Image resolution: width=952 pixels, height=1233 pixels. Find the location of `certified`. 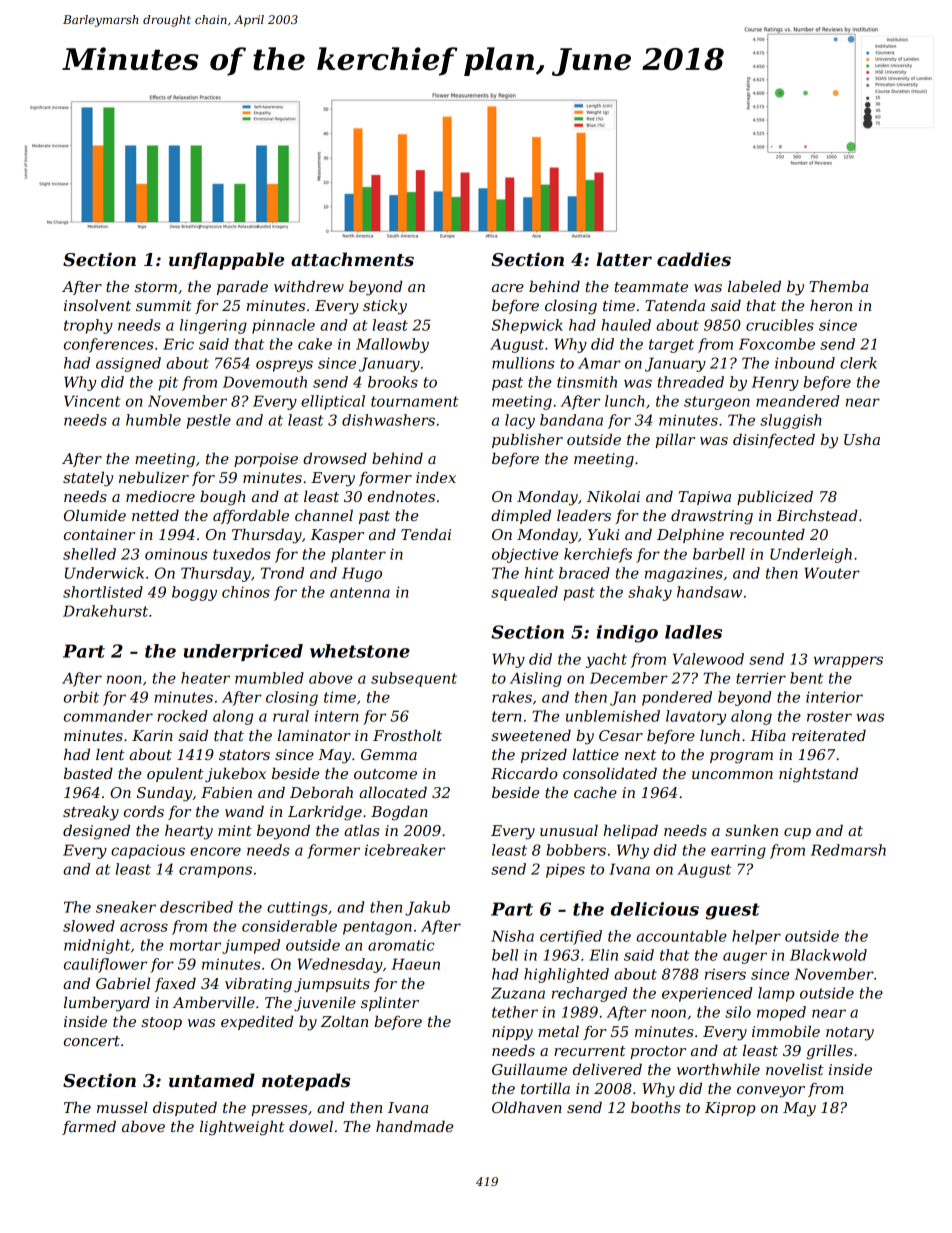

certified is located at coordinates (571, 937).
